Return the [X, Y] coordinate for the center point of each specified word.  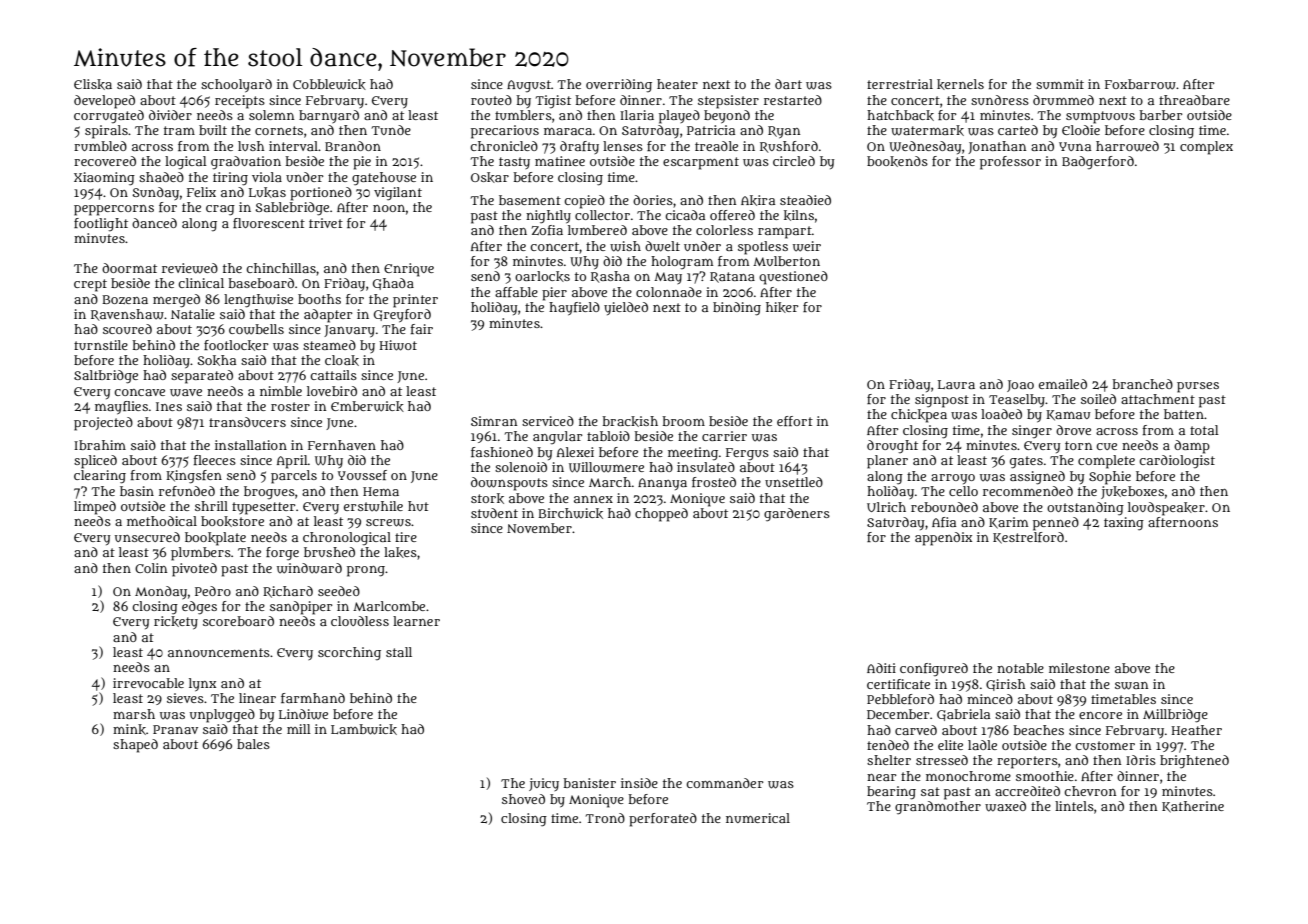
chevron [1090, 791]
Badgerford [1098, 162]
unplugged [222, 716]
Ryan [784, 132]
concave [139, 392]
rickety [176, 623]
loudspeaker [1166, 509]
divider [170, 115]
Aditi [881, 668]
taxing [1124, 524]
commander [724, 783]
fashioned [502, 452]
